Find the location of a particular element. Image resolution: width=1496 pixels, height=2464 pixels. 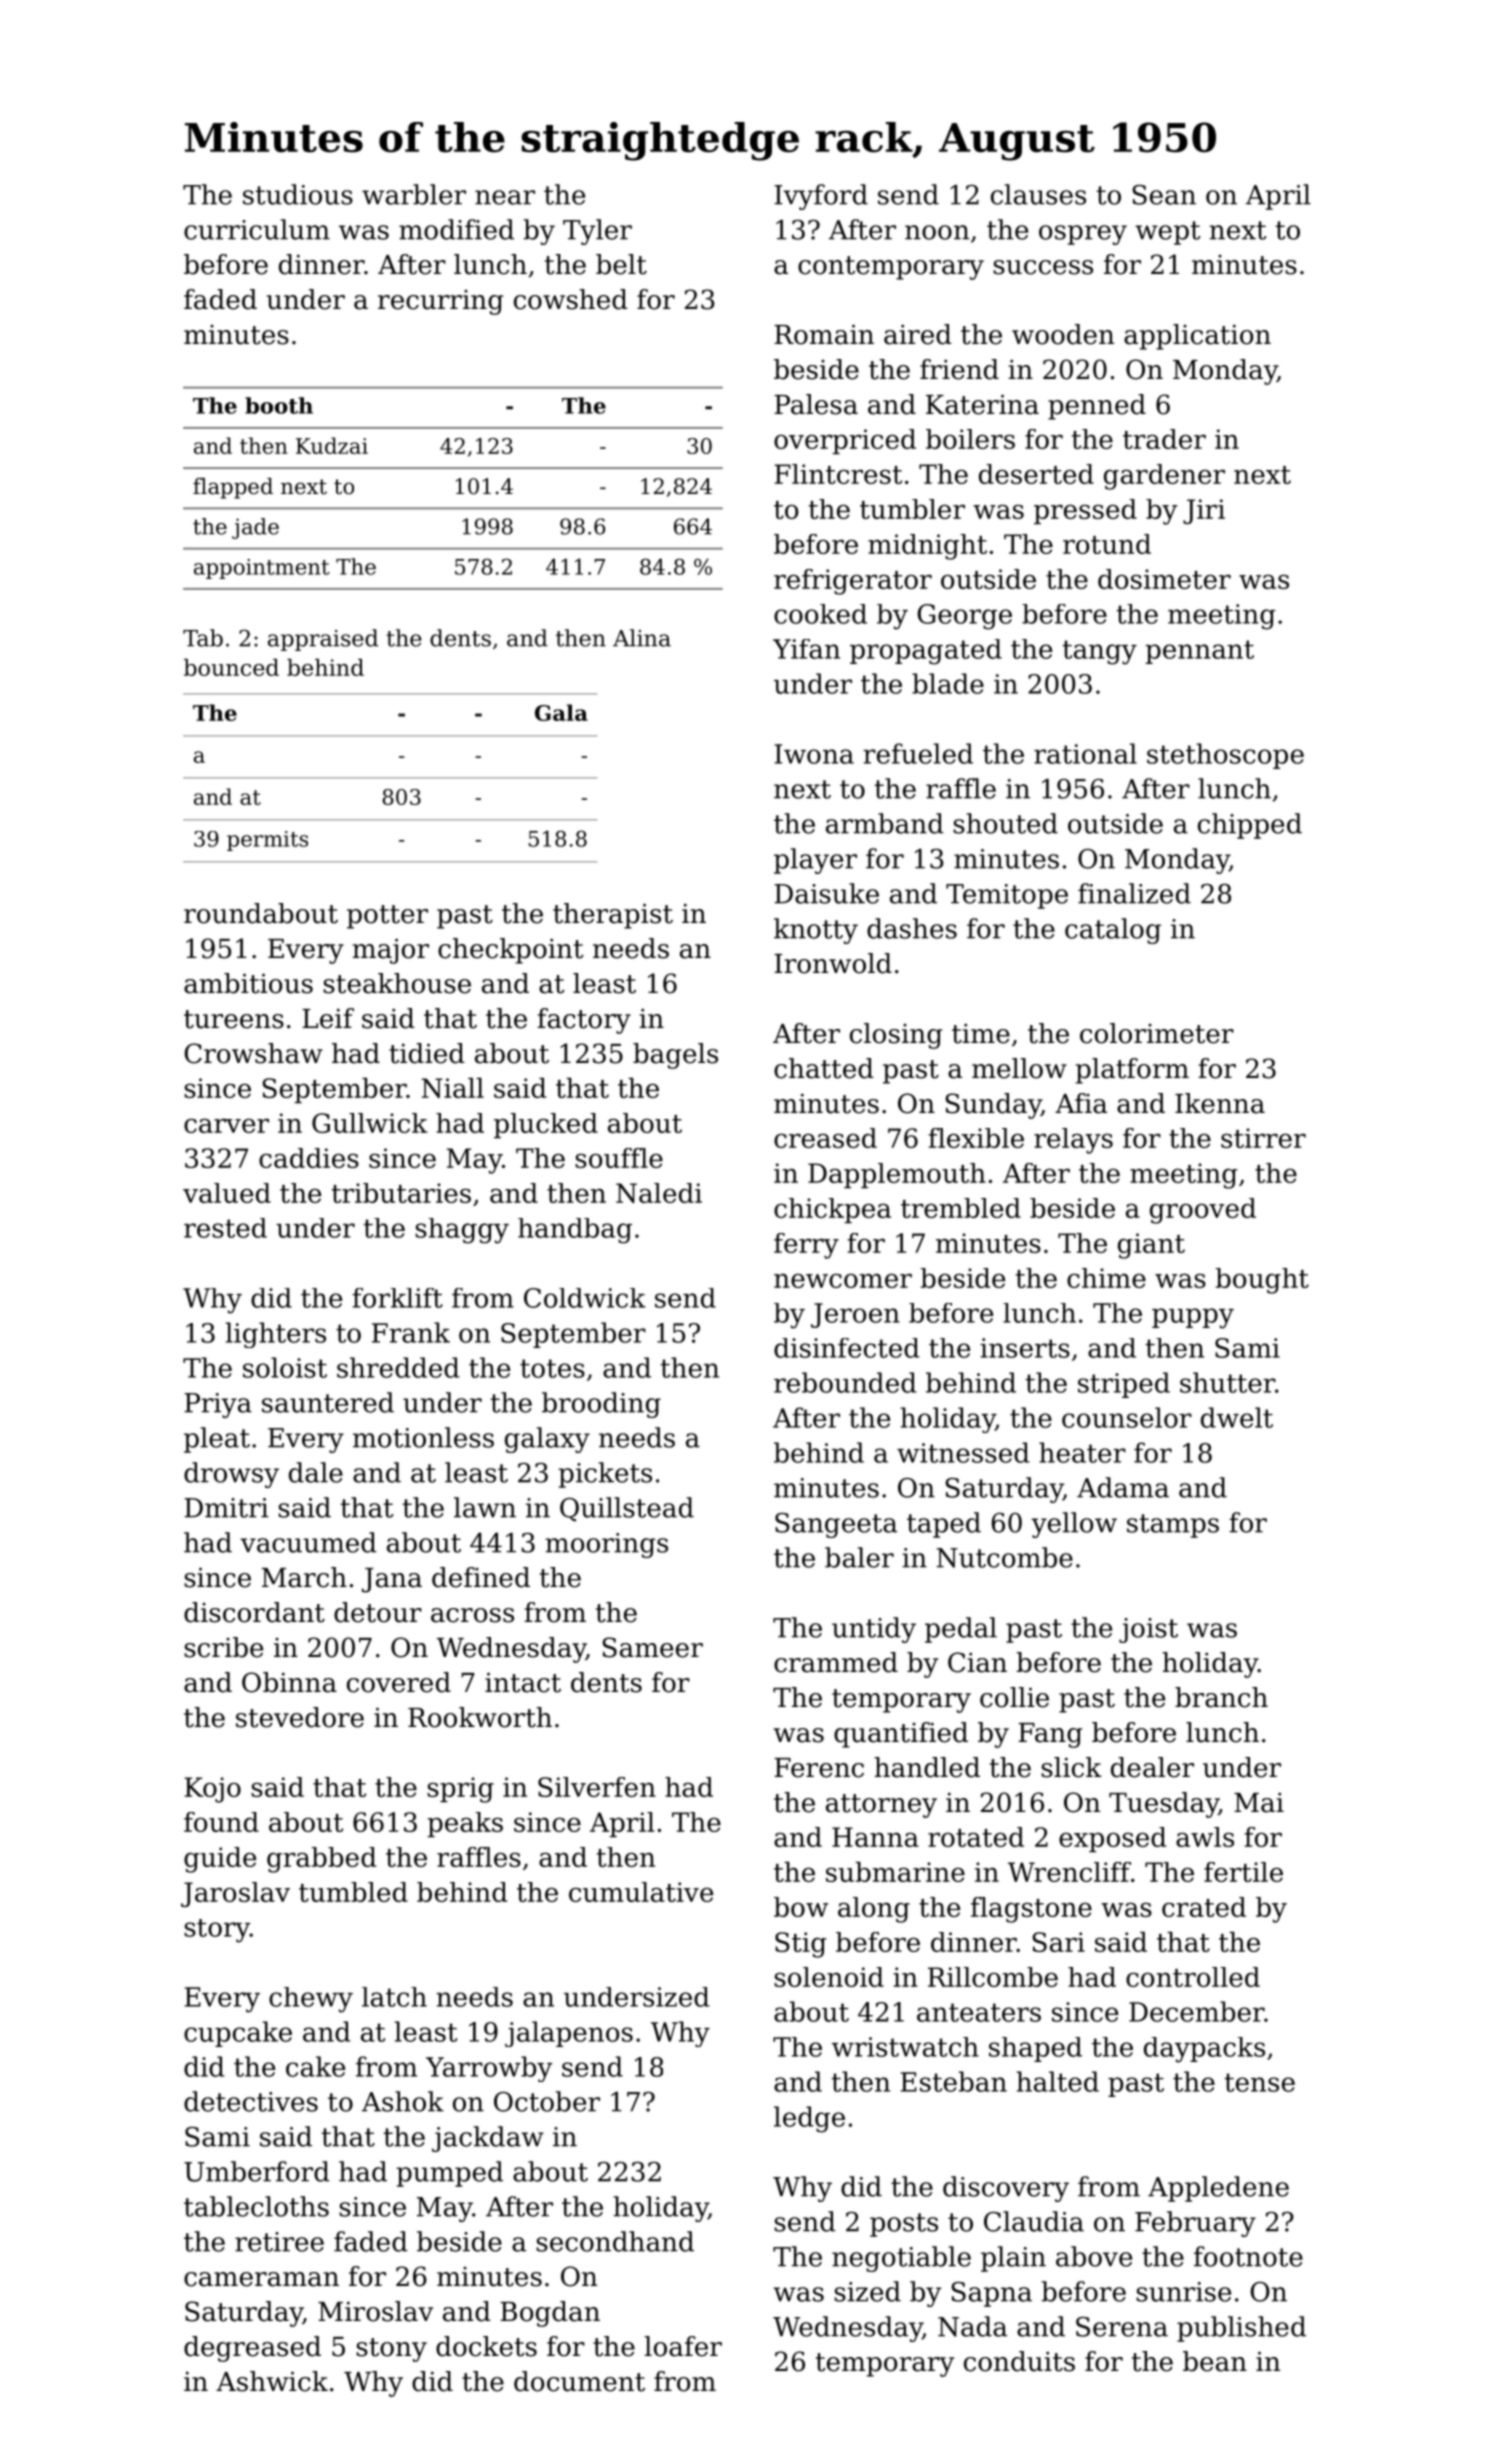

studious is located at coordinates (298, 194).
